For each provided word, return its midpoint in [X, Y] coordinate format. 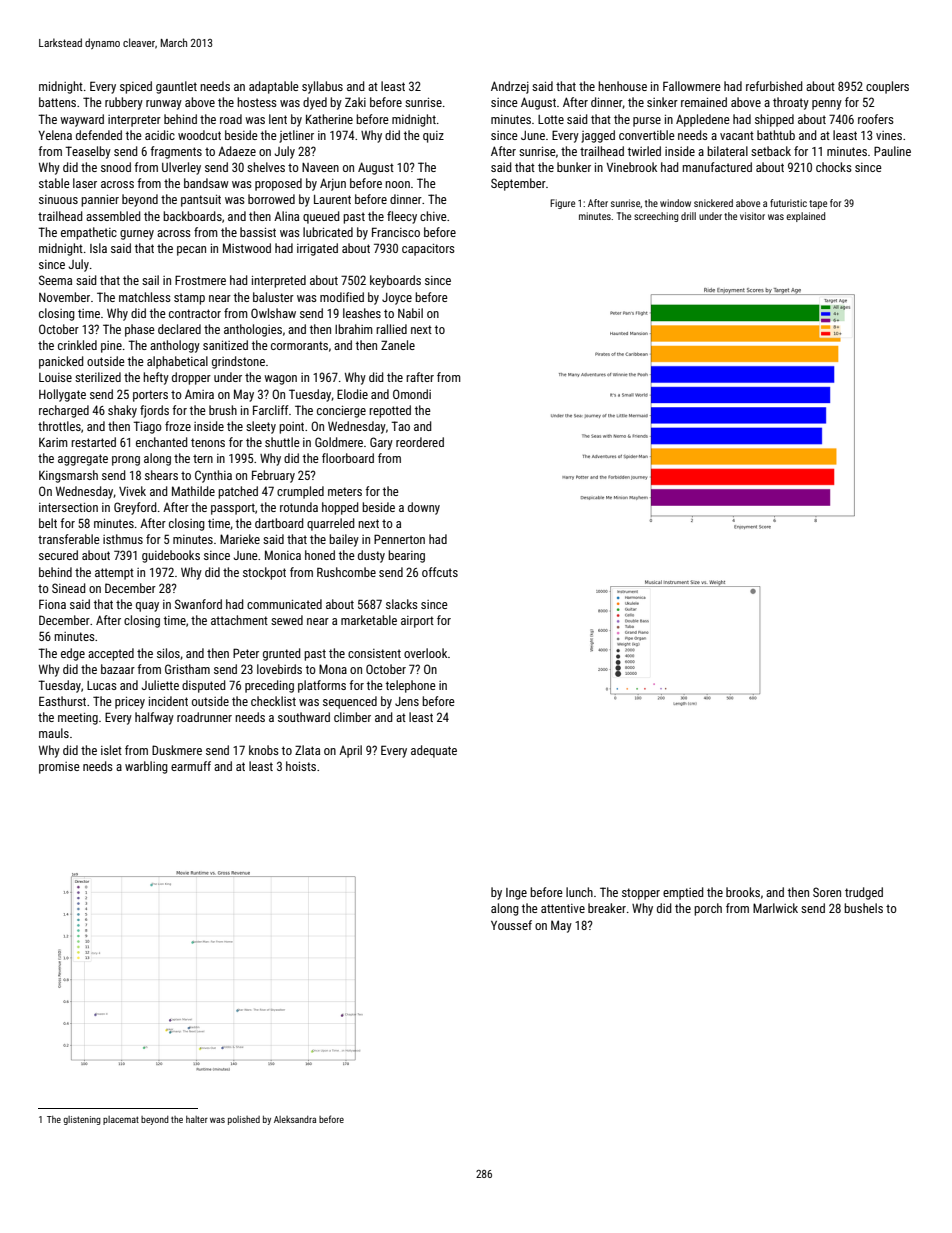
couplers [887, 87]
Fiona [52, 604]
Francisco [396, 232]
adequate [434, 751]
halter [197, 1119]
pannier [100, 201]
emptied [683, 893]
